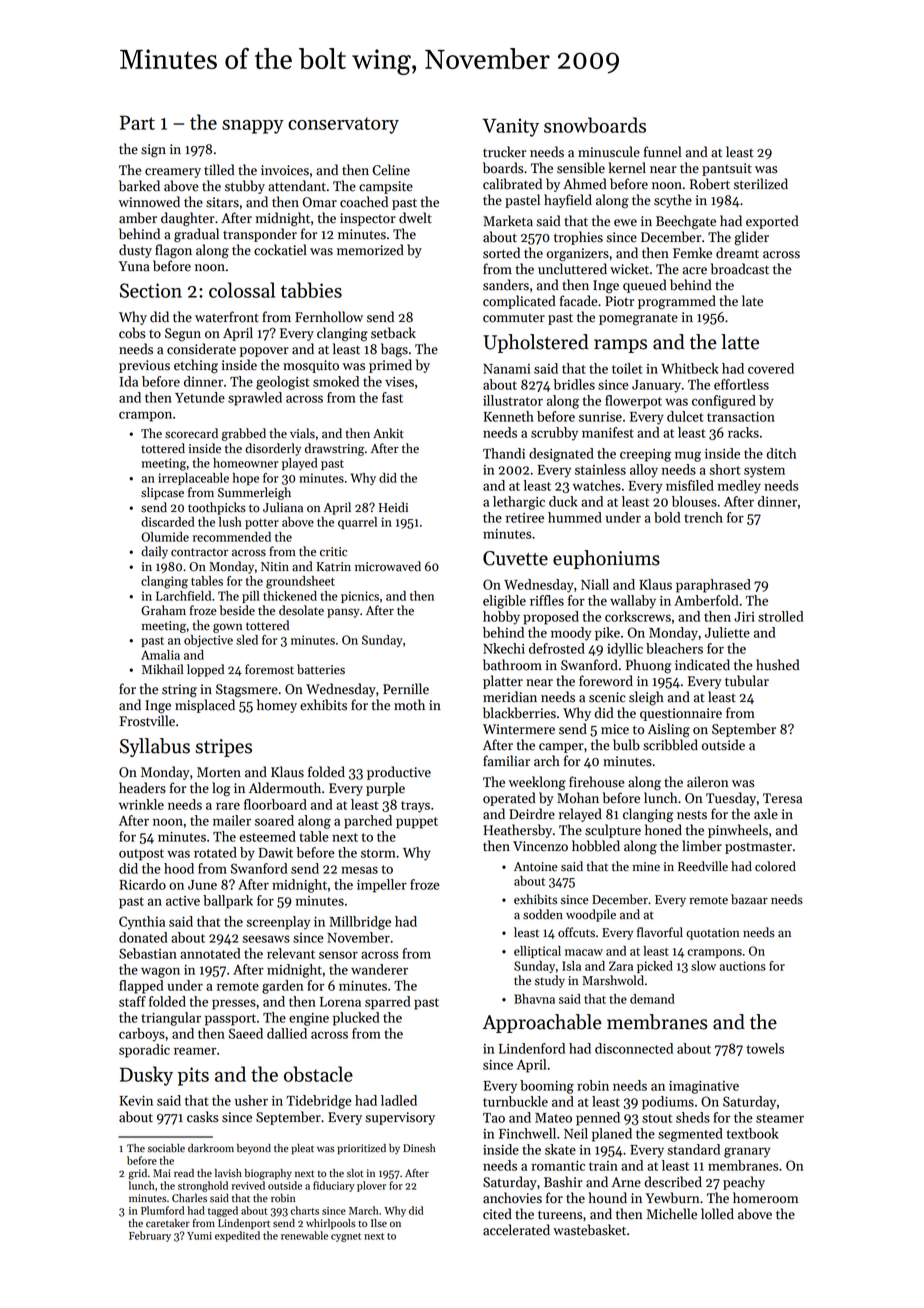  What do you see at coordinates (142, 788) in the screenshot?
I see `headers` at bounding box center [142, 788].
